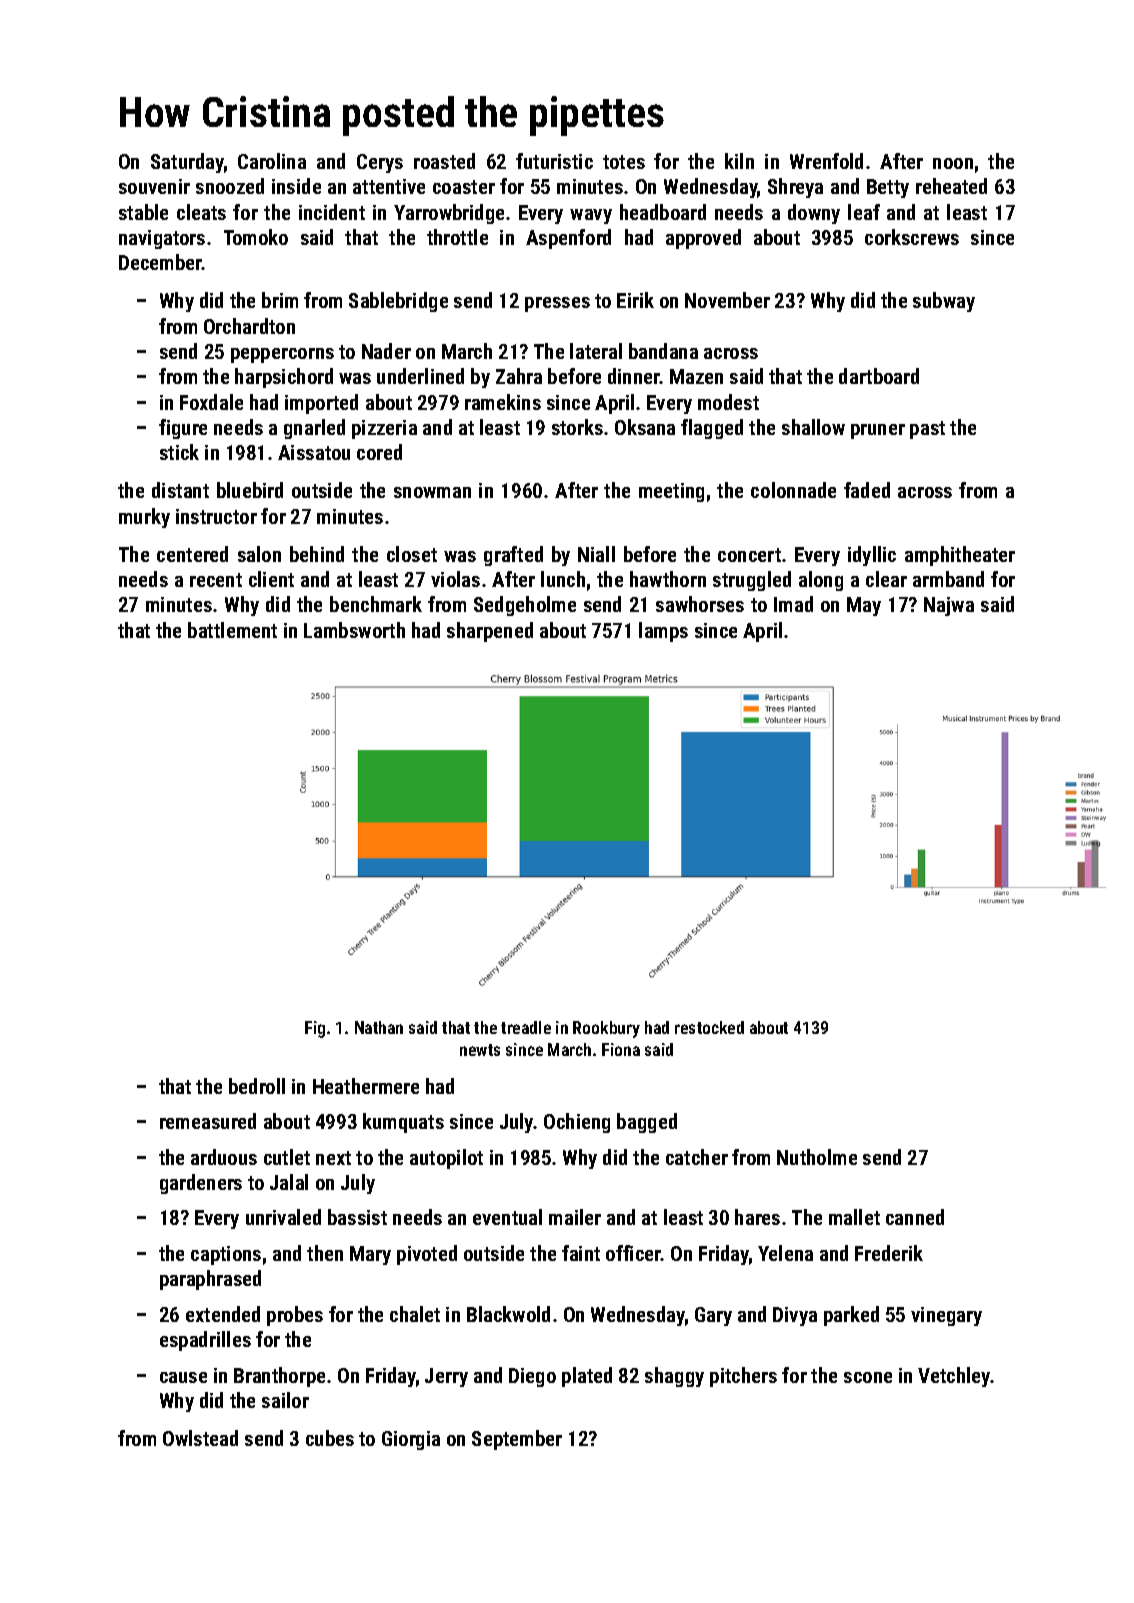 The height and width of the document is (1603, 1134). What do you see at coordinates (201, 1184) in the document?
I see `gardeners` at bounding box center [201, 1184].
